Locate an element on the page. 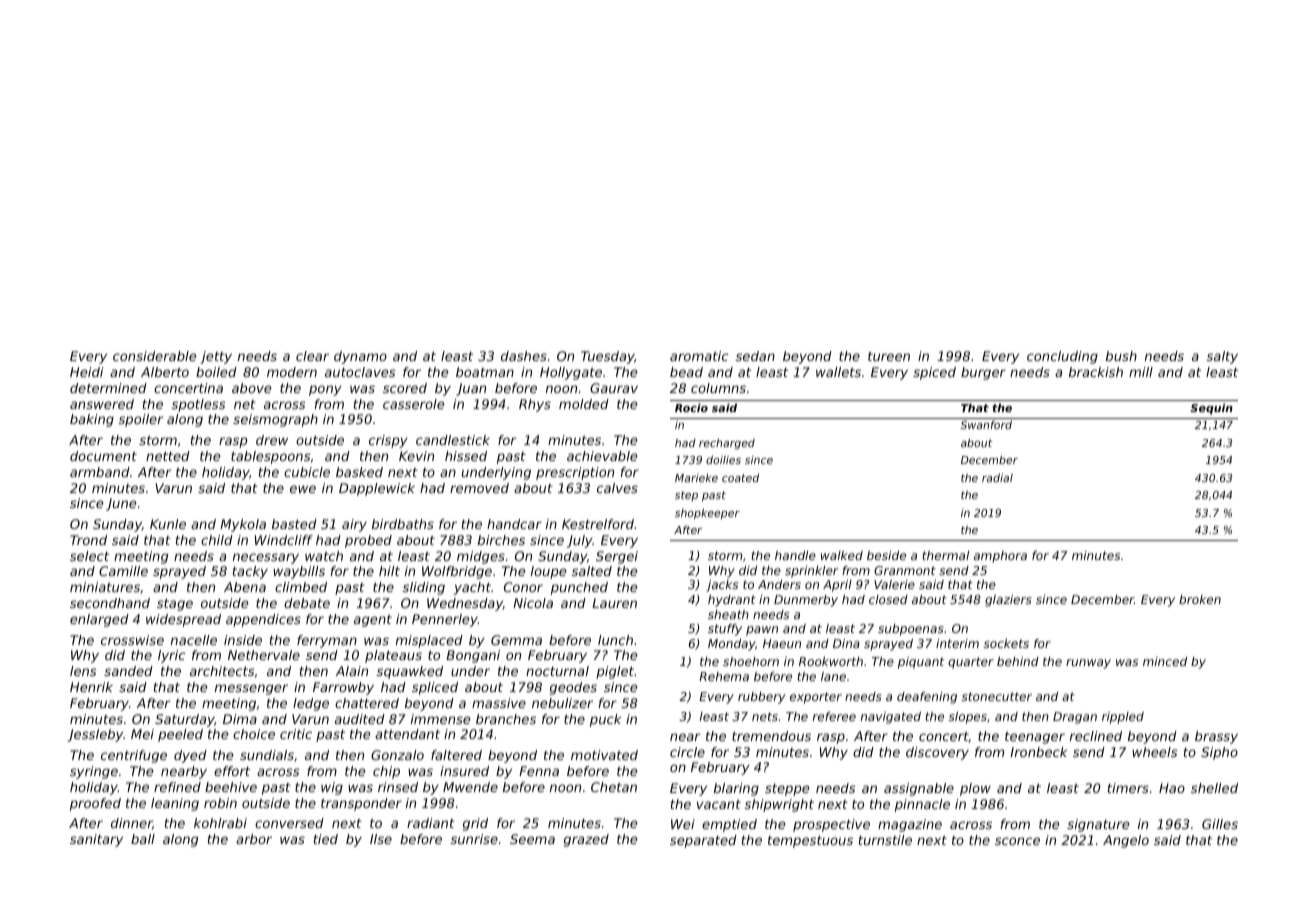  shoehorn is located at coordinates (751, 661).
